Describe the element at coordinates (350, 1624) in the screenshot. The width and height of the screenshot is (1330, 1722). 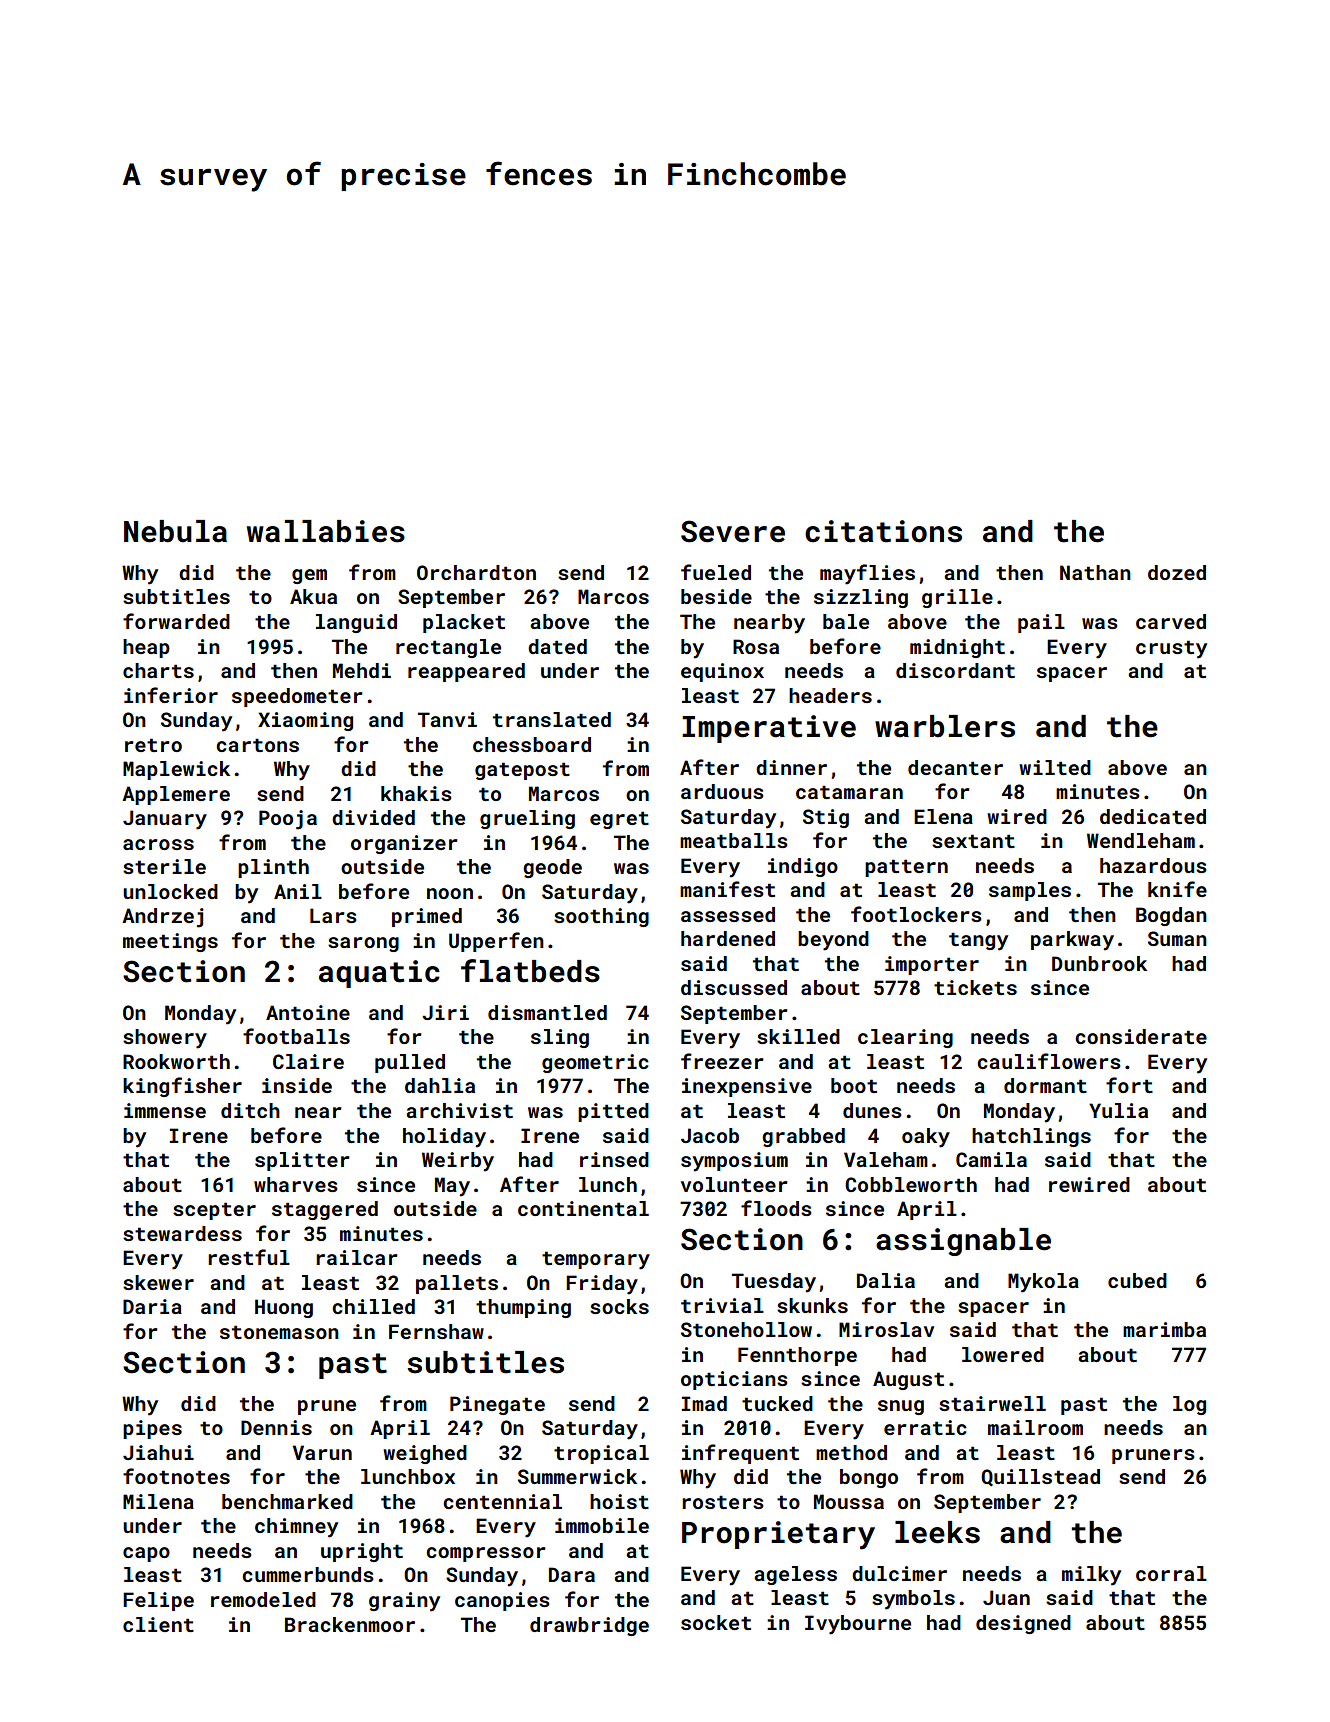
I see `Brackenmoor` at that location.
